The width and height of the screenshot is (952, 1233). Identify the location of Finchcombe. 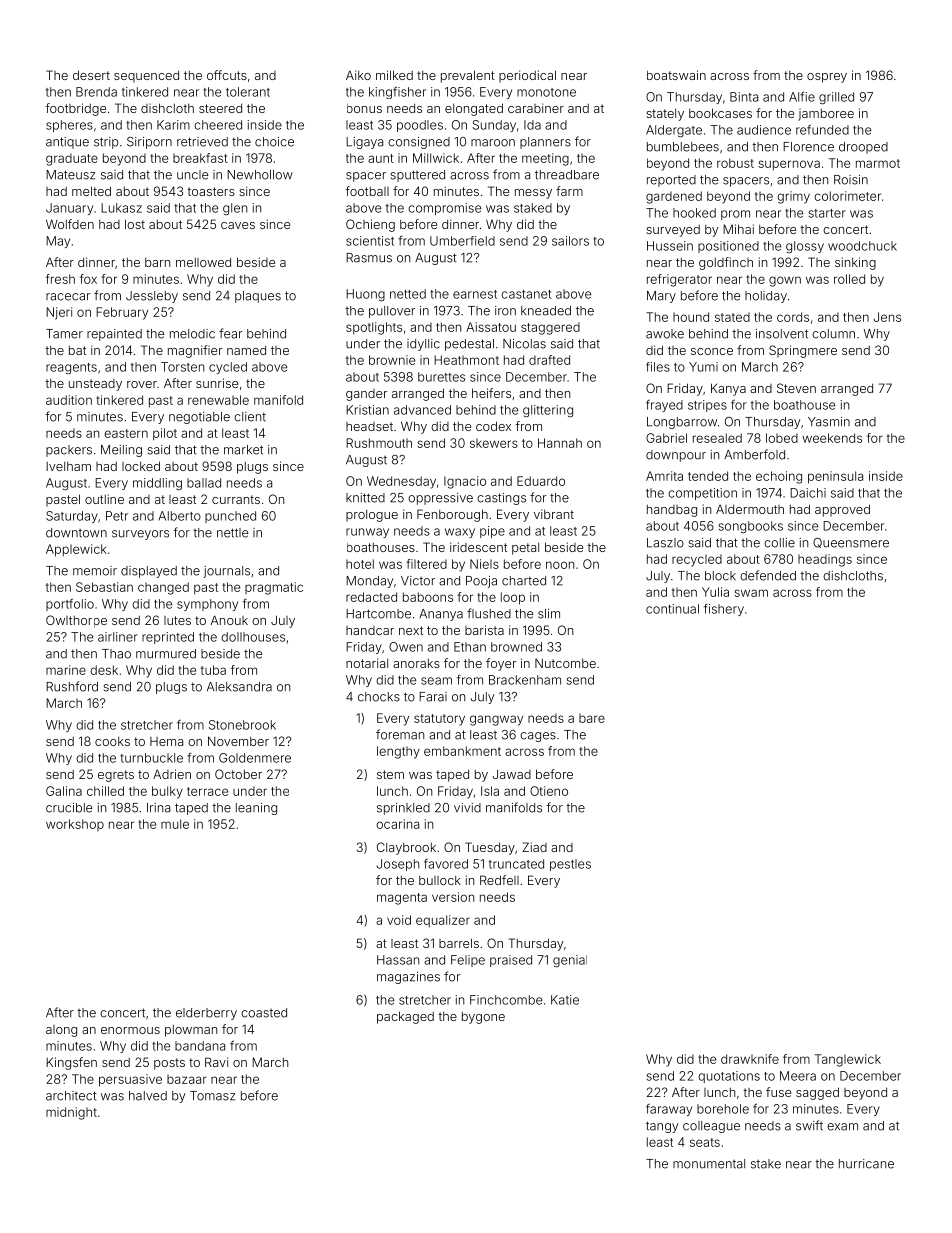
(506, 1000).
